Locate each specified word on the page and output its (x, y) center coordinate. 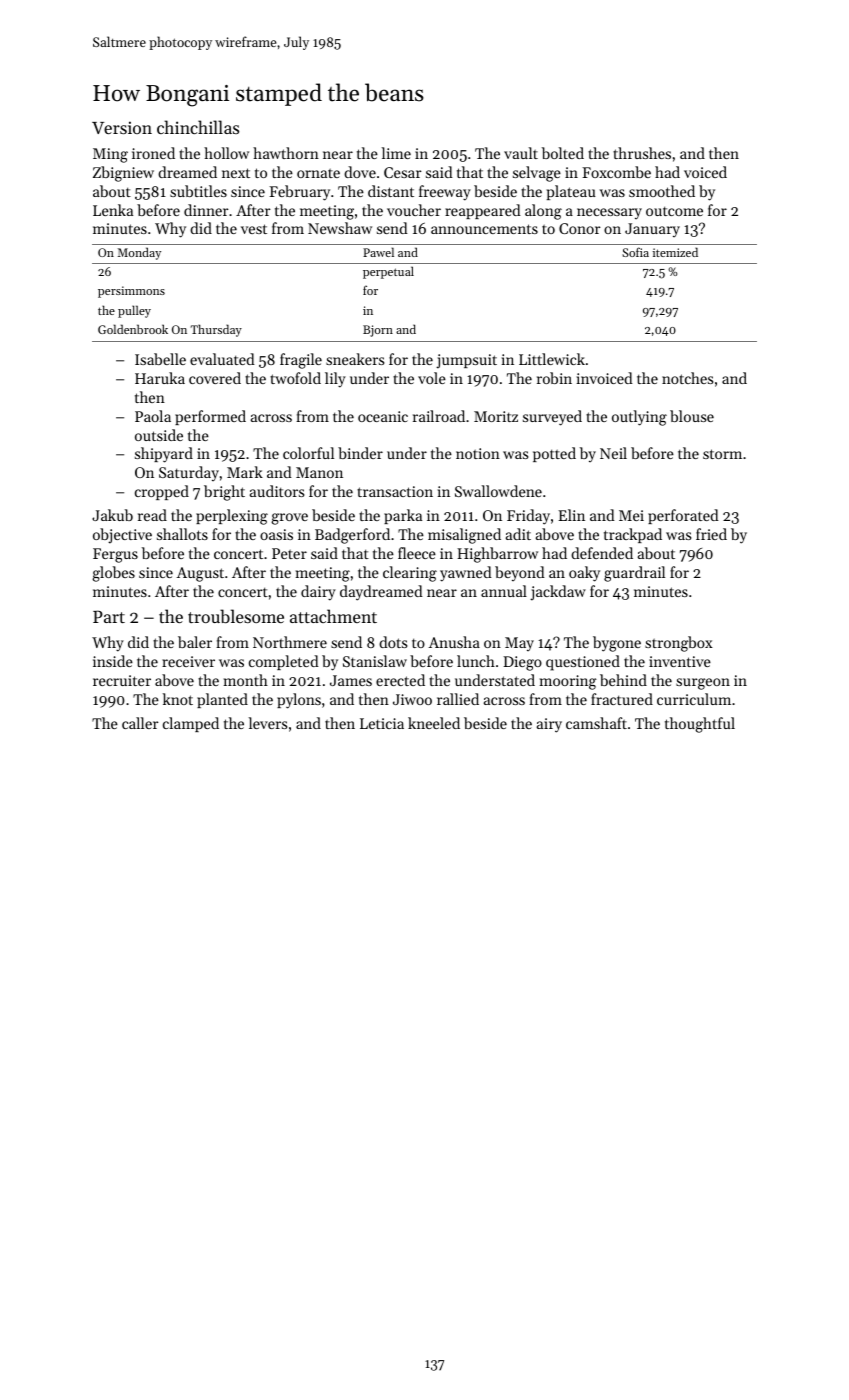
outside (159, 435)
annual (504, 591)
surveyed (552, 418)
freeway (445, 193)
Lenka (113, 210)
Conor (580, 228)
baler (195, 642)
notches (687, 378)
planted (222, 700)
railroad (439, 416)
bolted (563, 153)
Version (122, 127)
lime (396, 153)
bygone (617, 644)
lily (335, 380)
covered (215, 378)
